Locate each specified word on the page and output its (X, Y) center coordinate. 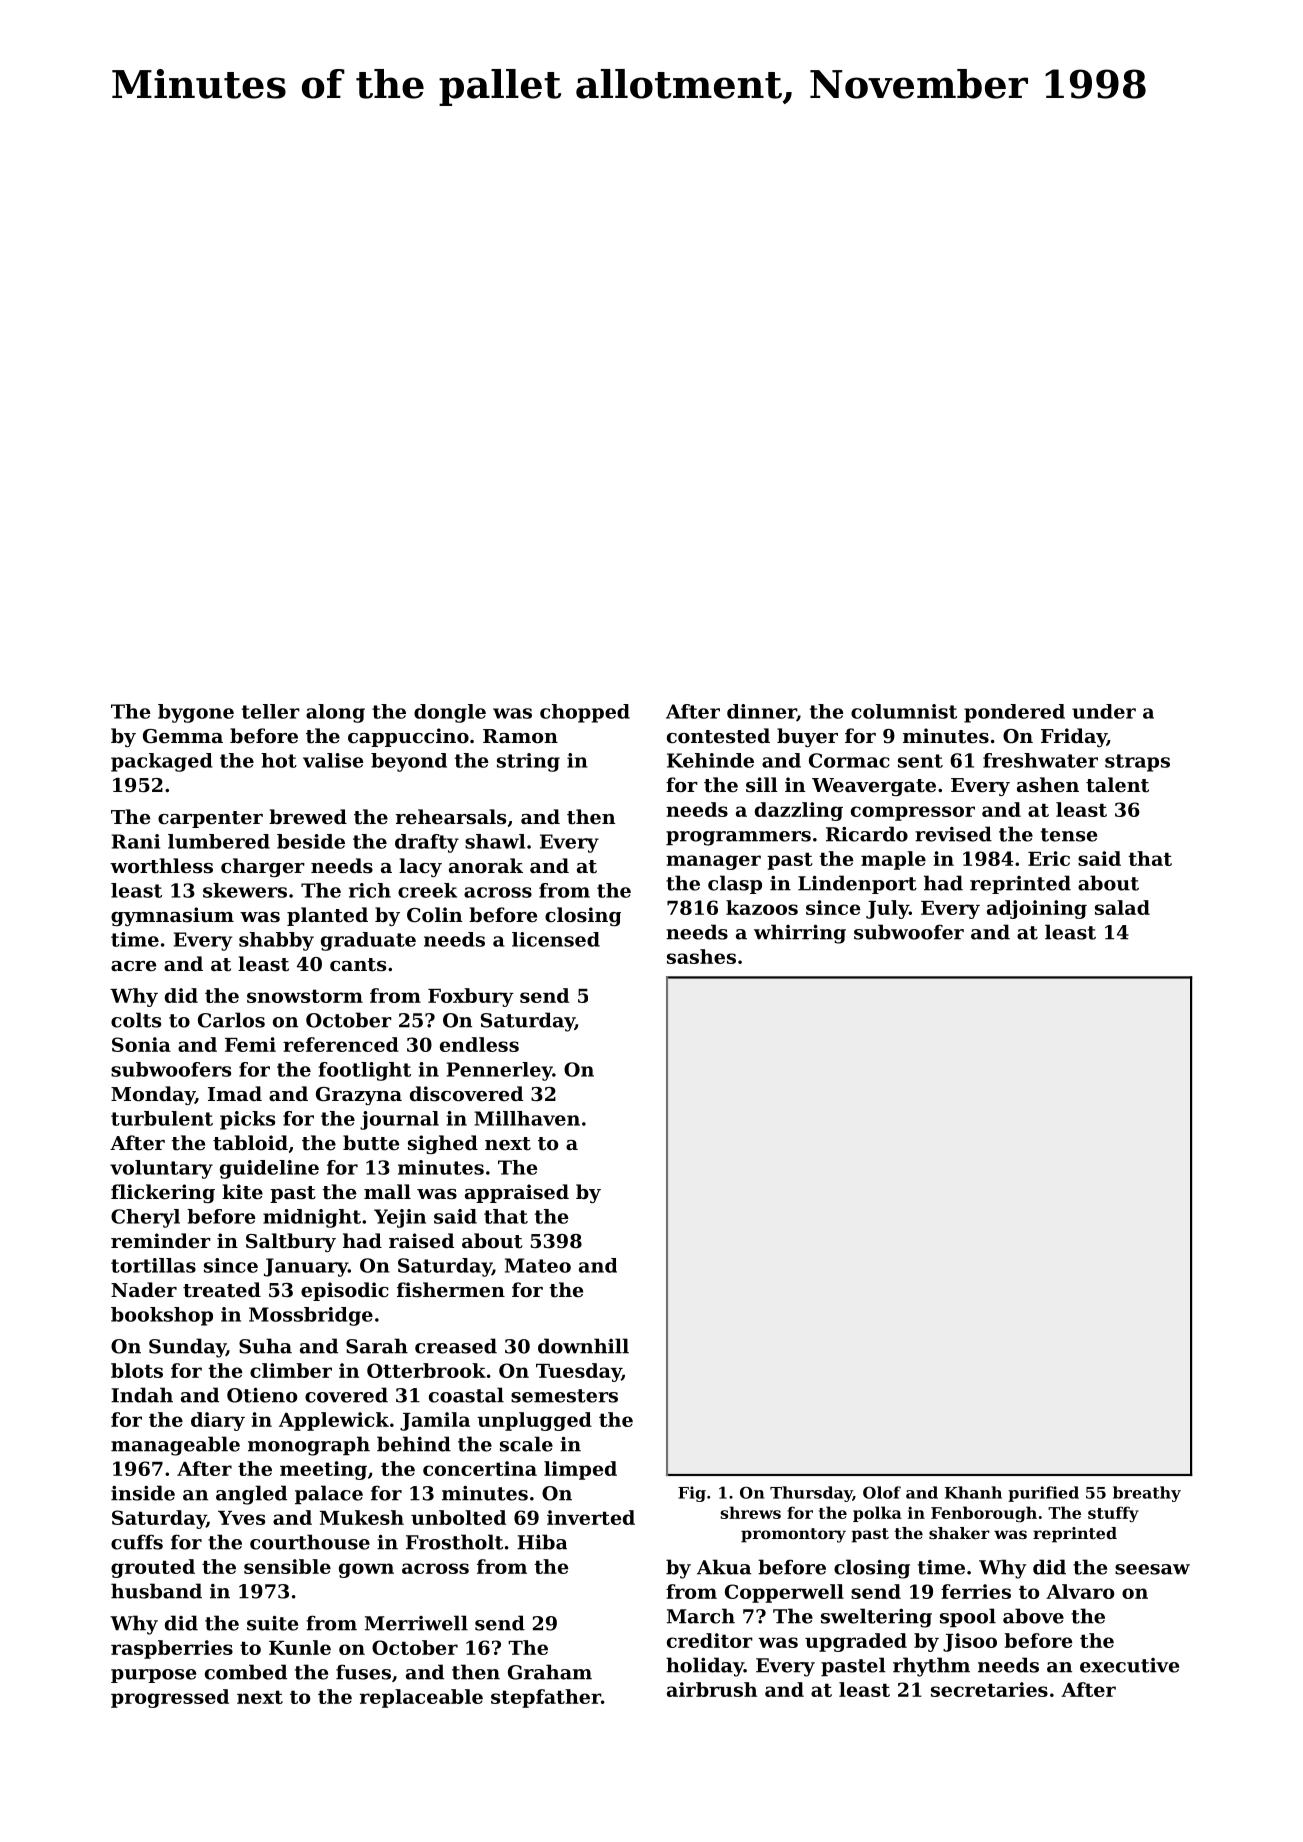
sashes (701, 956)
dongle (450, 713)
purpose (153, 1676)
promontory (793, 1535)
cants (358, 965)
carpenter (210, 819)
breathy (1147, 1494)
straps (1137, 763)
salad (1122, 907)
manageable (175, 1446)
